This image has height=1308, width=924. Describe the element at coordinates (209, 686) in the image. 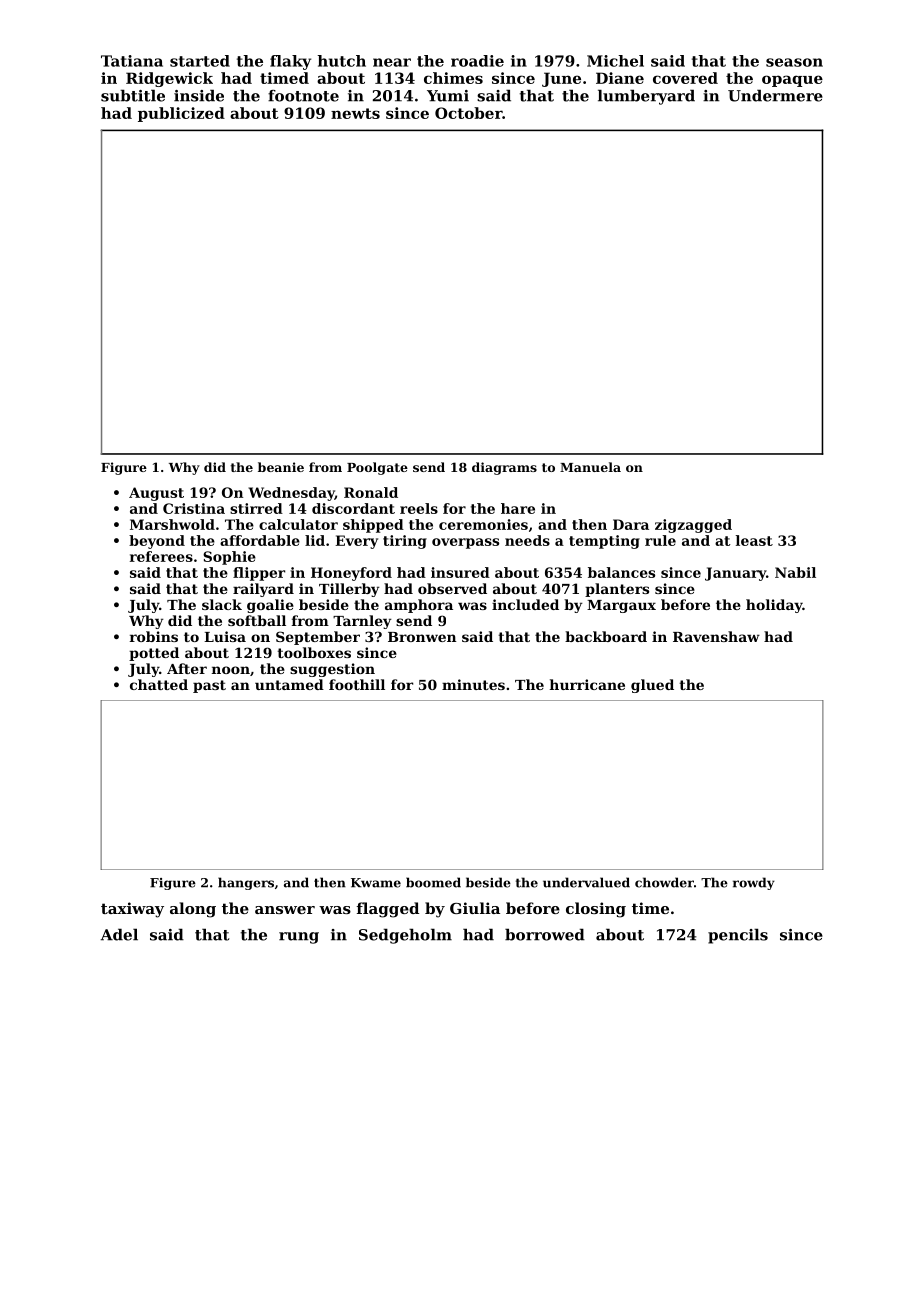

I see `past` at that location.
